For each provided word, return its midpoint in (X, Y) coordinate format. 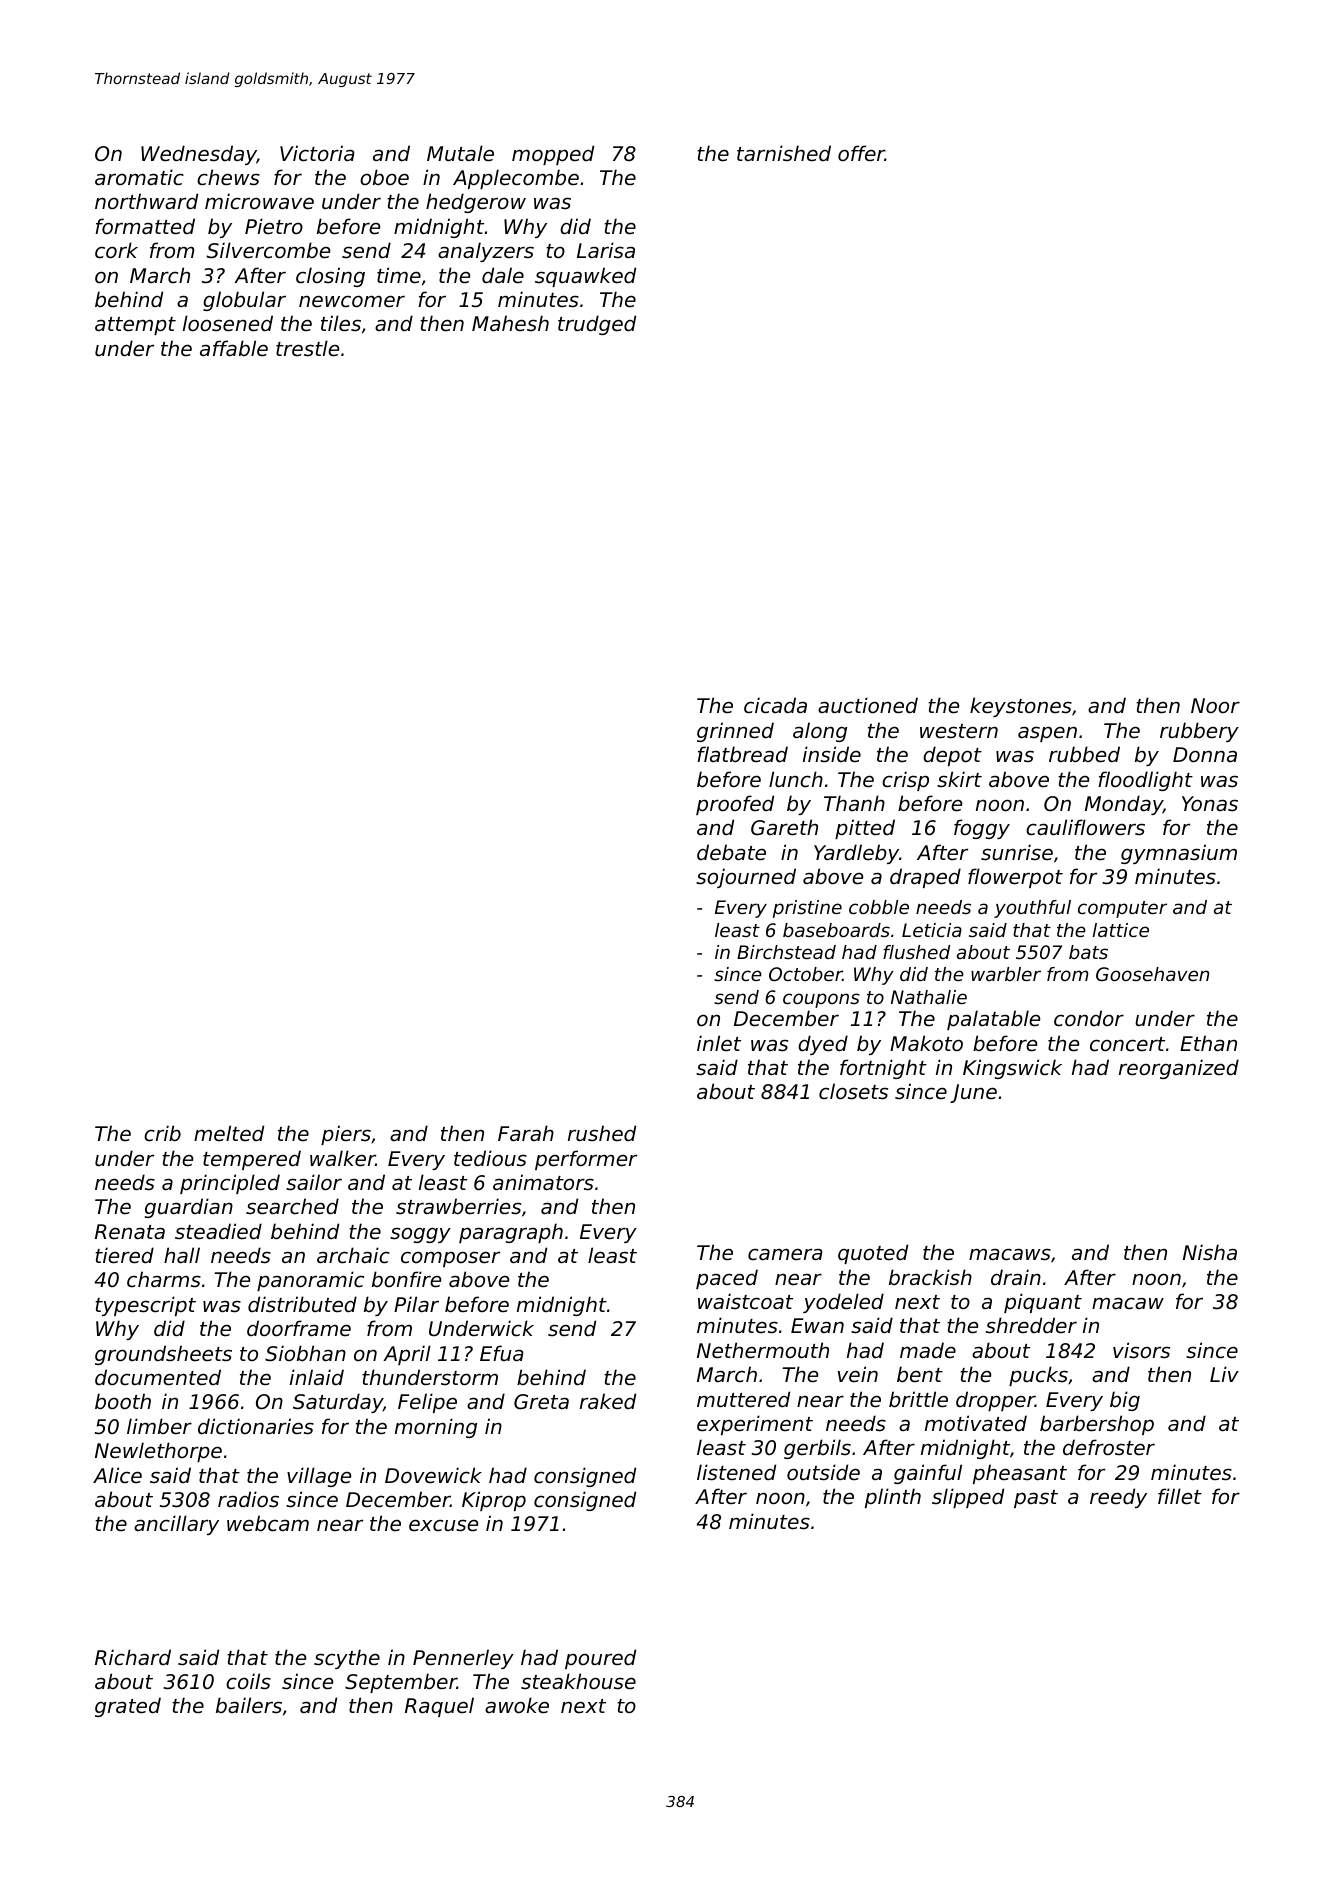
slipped (968, 1498)
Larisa (606, 250)
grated (128, 1707)
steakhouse (578, 1681)
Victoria (317, 153)
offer (861, 153)
